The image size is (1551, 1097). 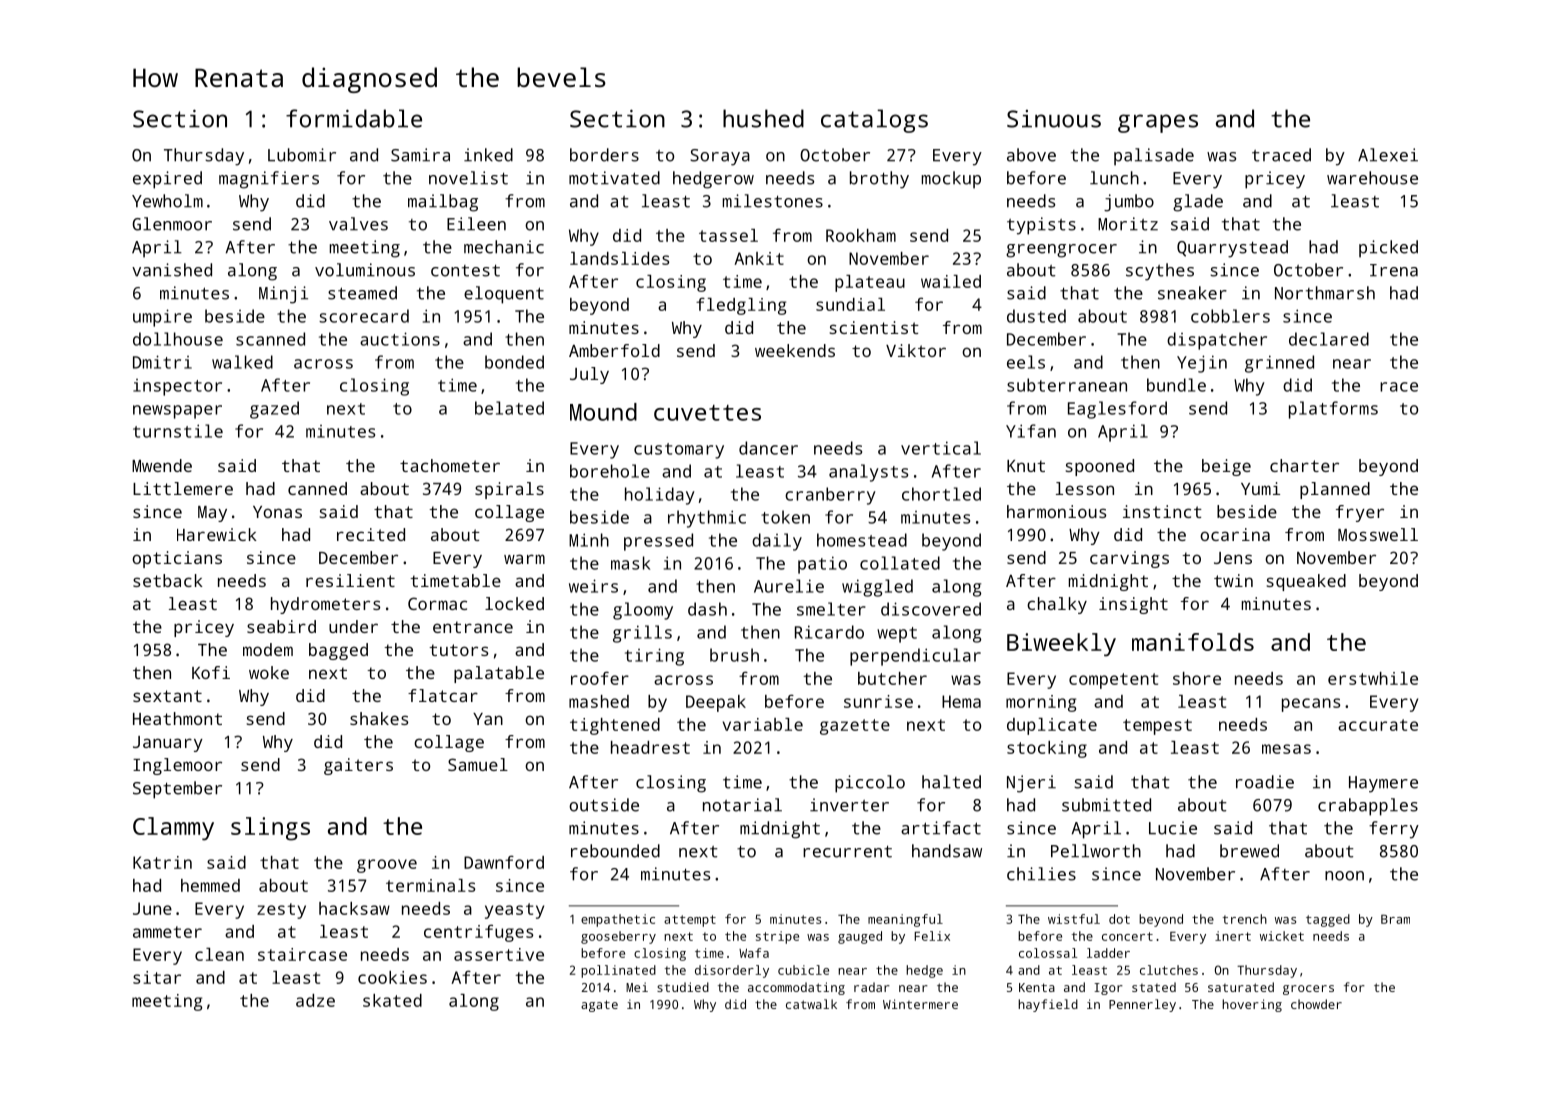 What do you see at coordinates (759, 258) in the document?
I see `Ankit` at bounding box center [759, 258].
